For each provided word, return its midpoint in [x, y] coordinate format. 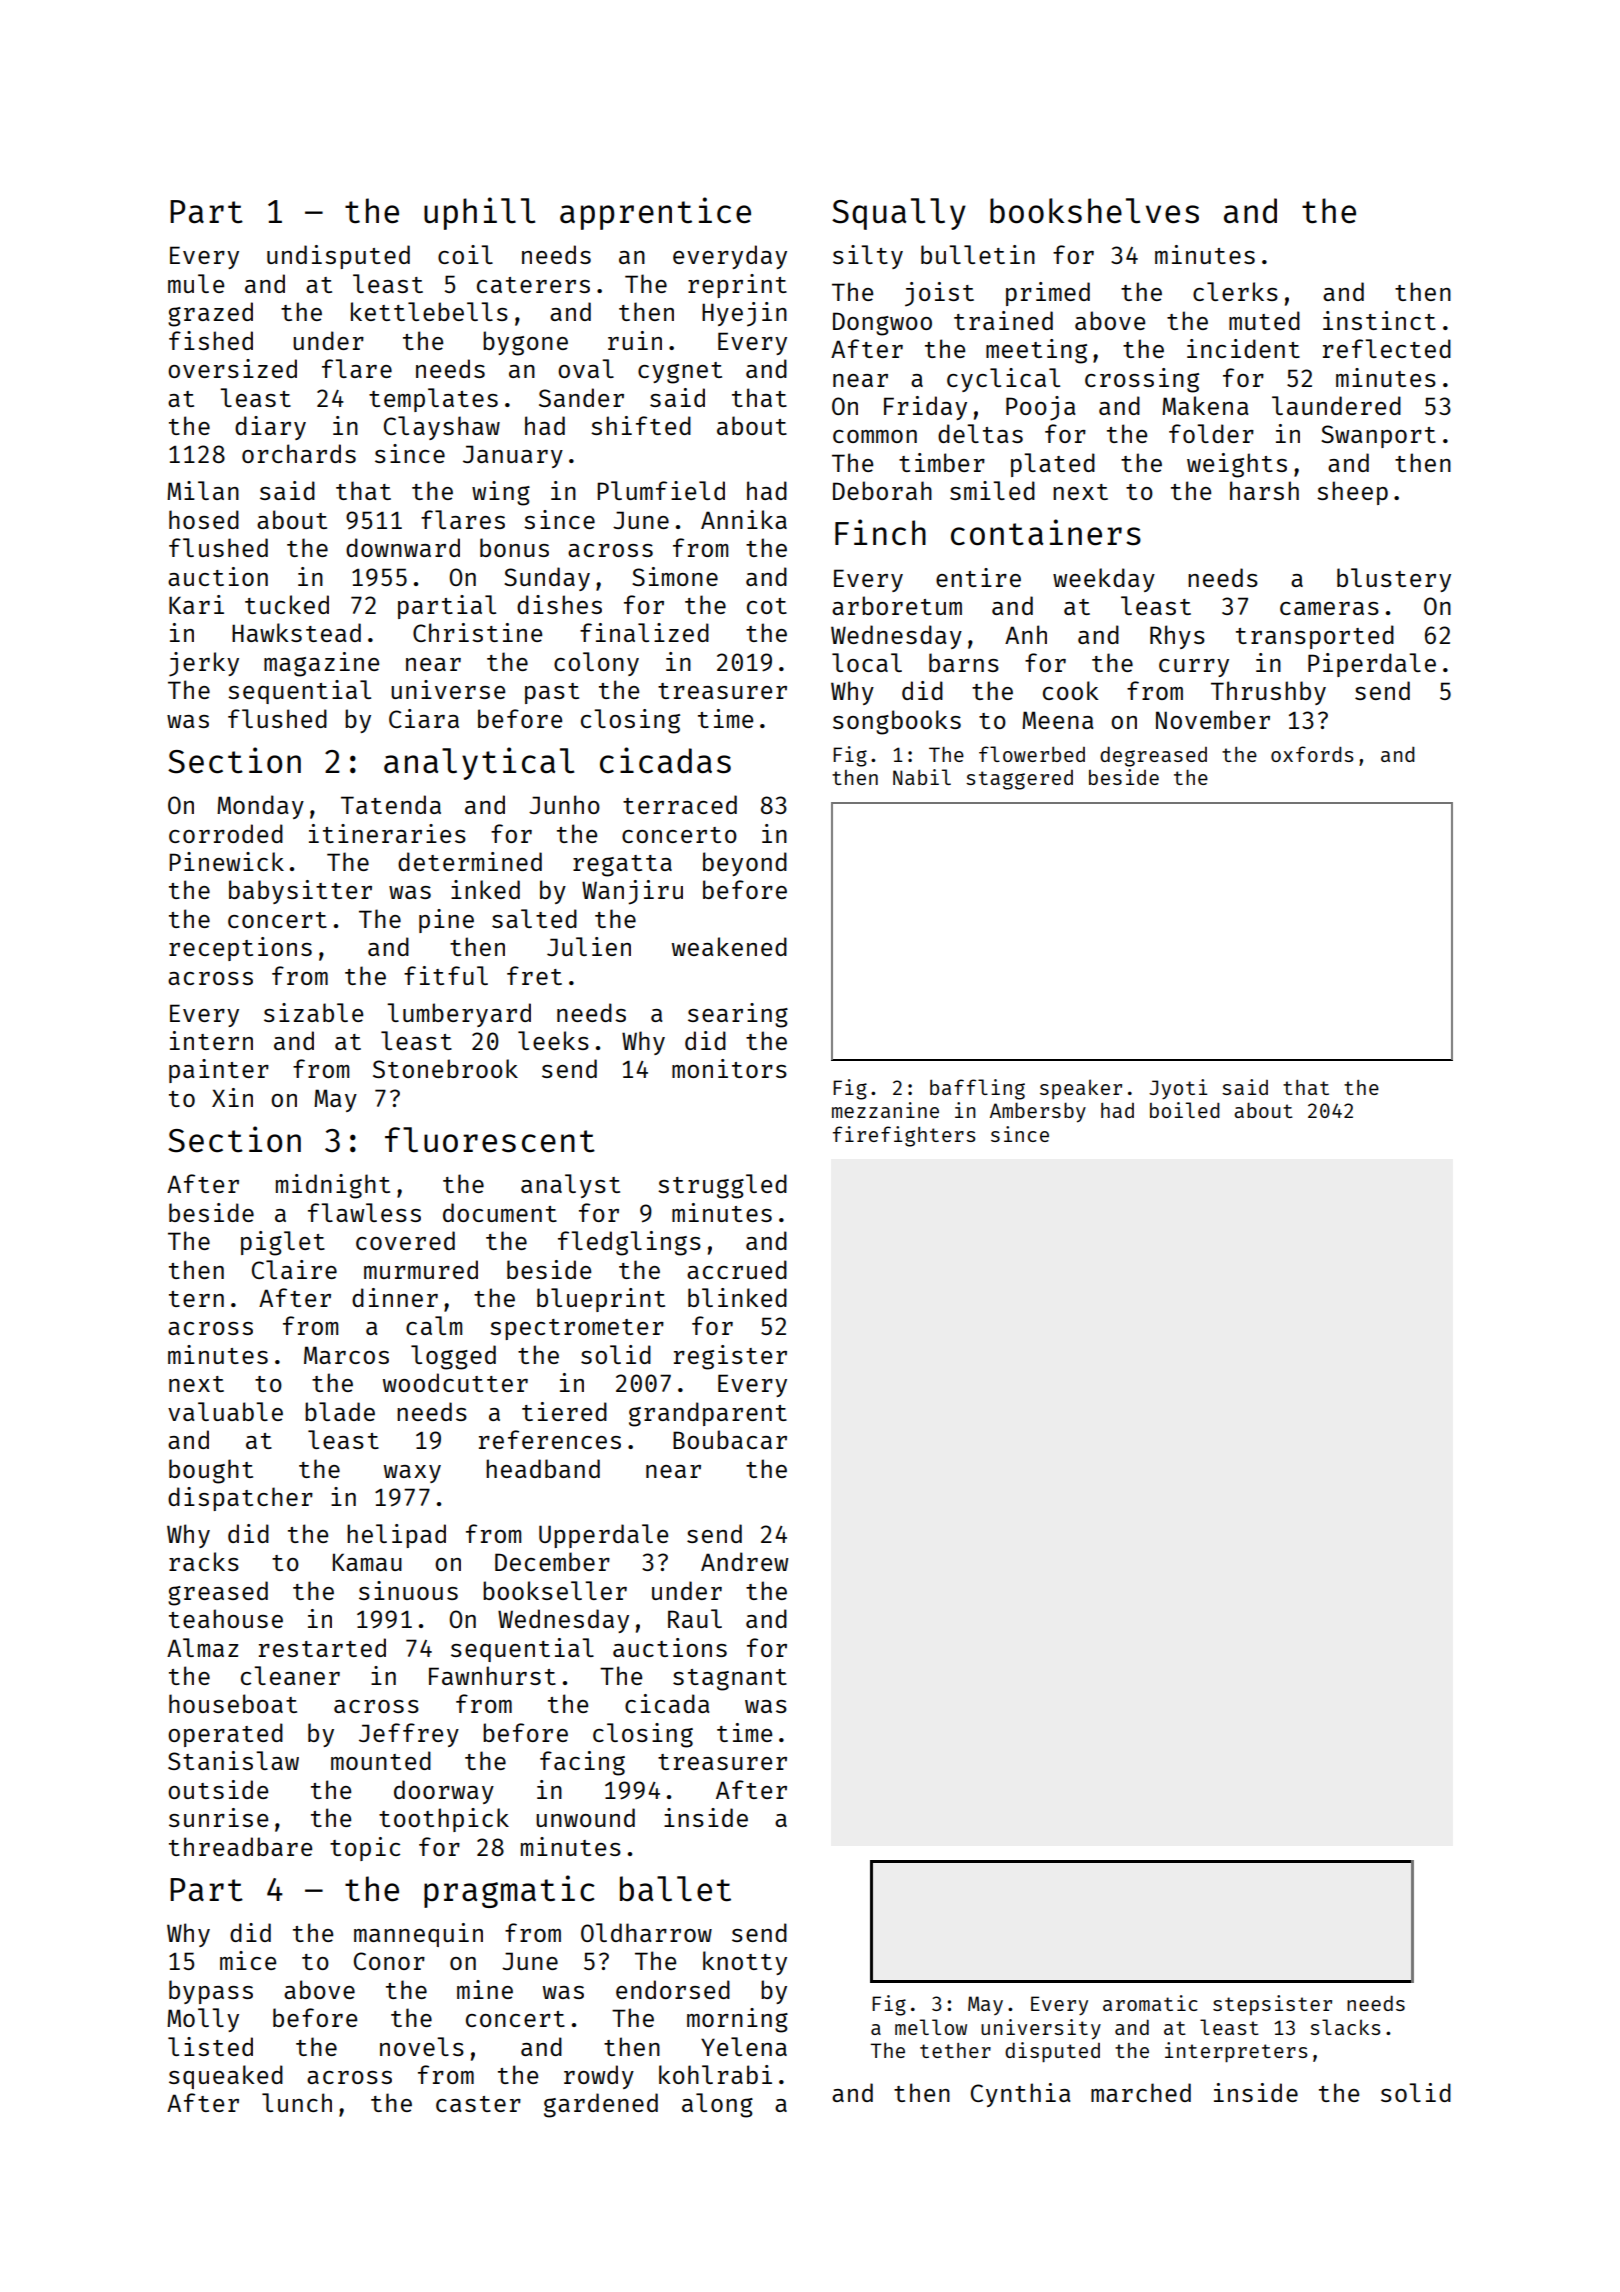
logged [453, 1357]
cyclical [1003, 380]
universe [448, 689]
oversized [232, 368]
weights [1237, 465]
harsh [1264, 490]
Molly [203, 2020]
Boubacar [730, 1439]
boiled [1185, 1110]
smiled [992, 490]
